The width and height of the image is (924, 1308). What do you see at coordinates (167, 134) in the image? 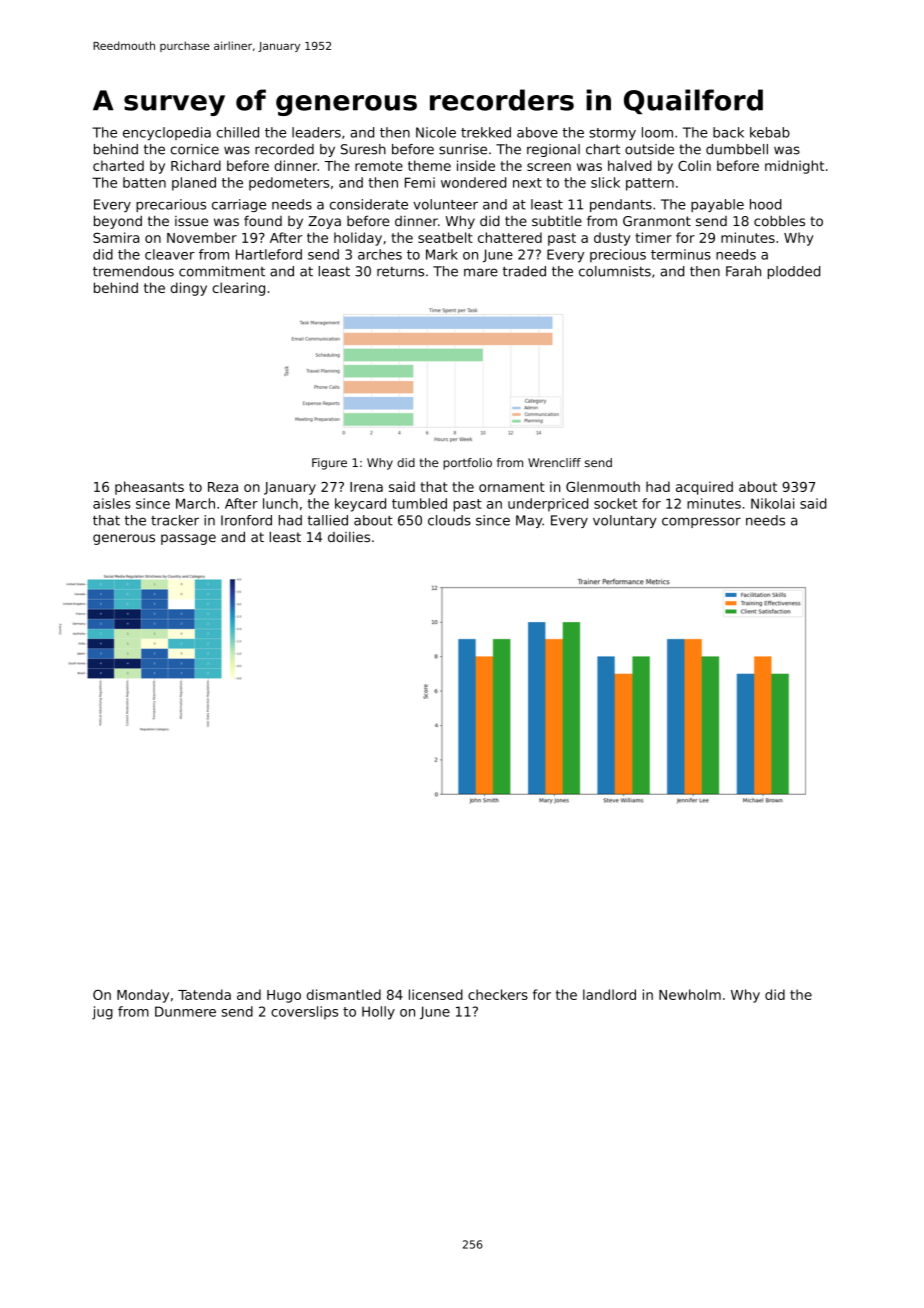
I see `encyclopedia` at bounding box center [167, 134].
